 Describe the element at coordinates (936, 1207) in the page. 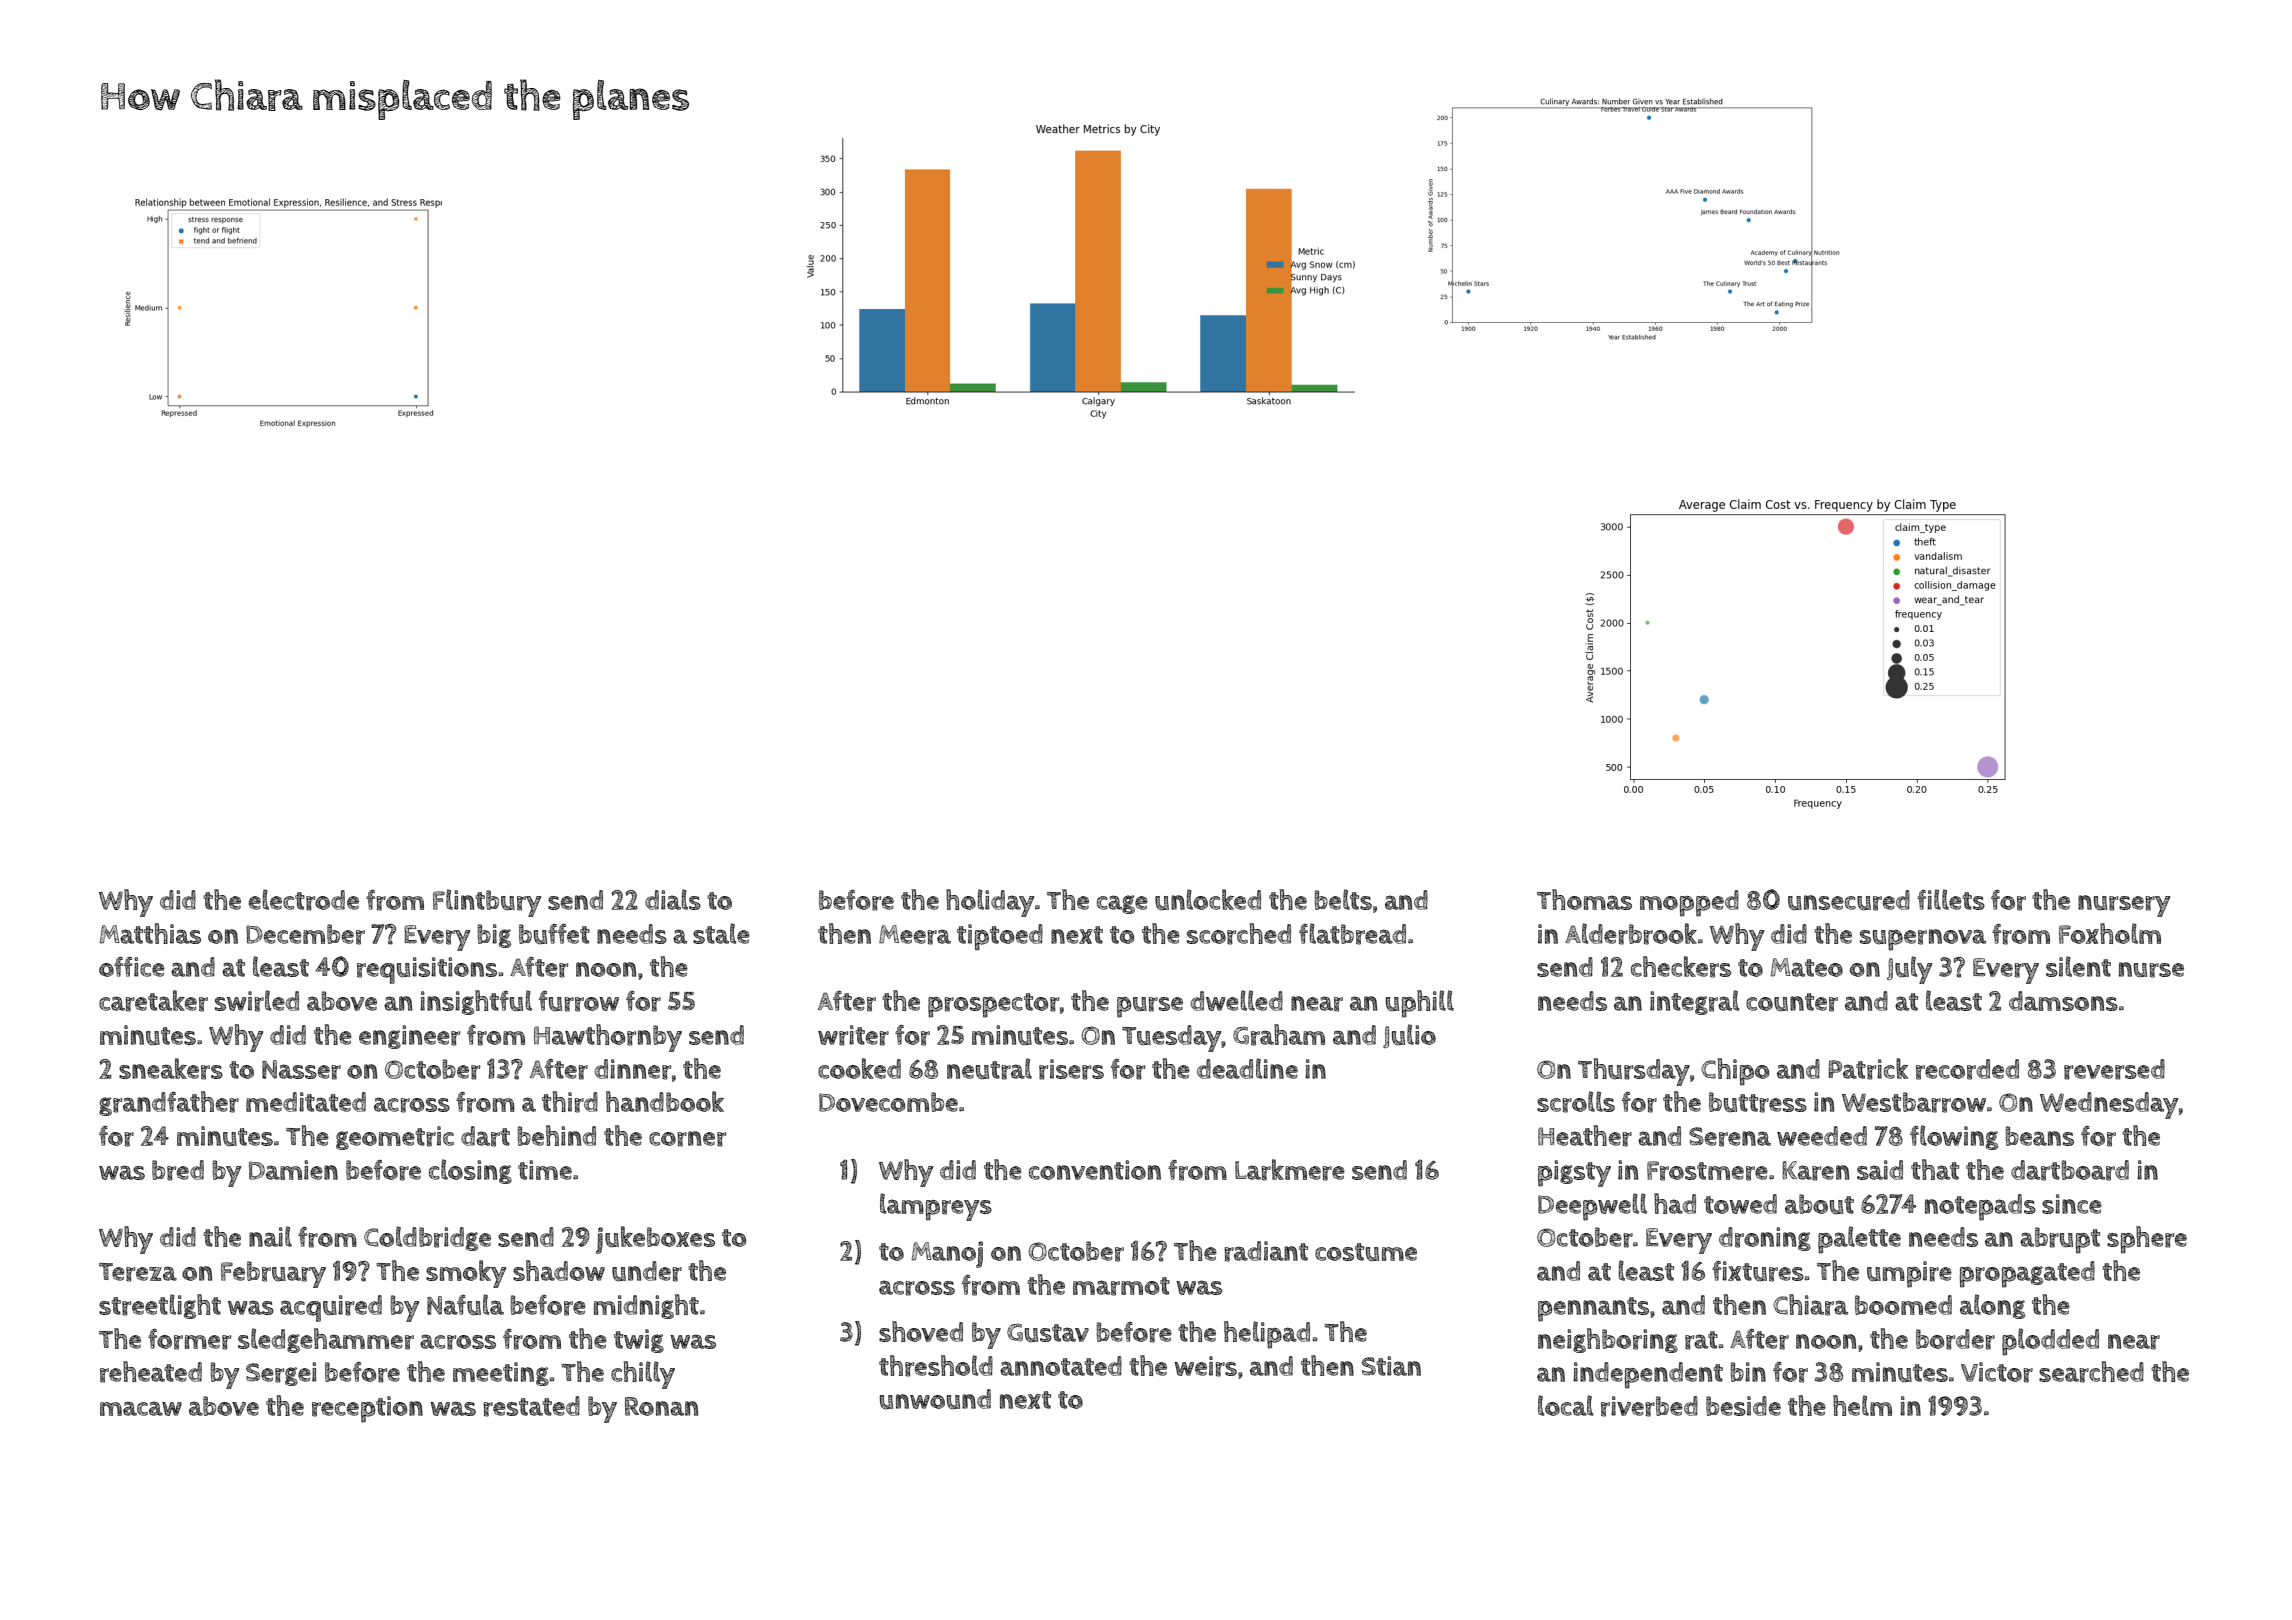

I see `lampreys` at that location.
